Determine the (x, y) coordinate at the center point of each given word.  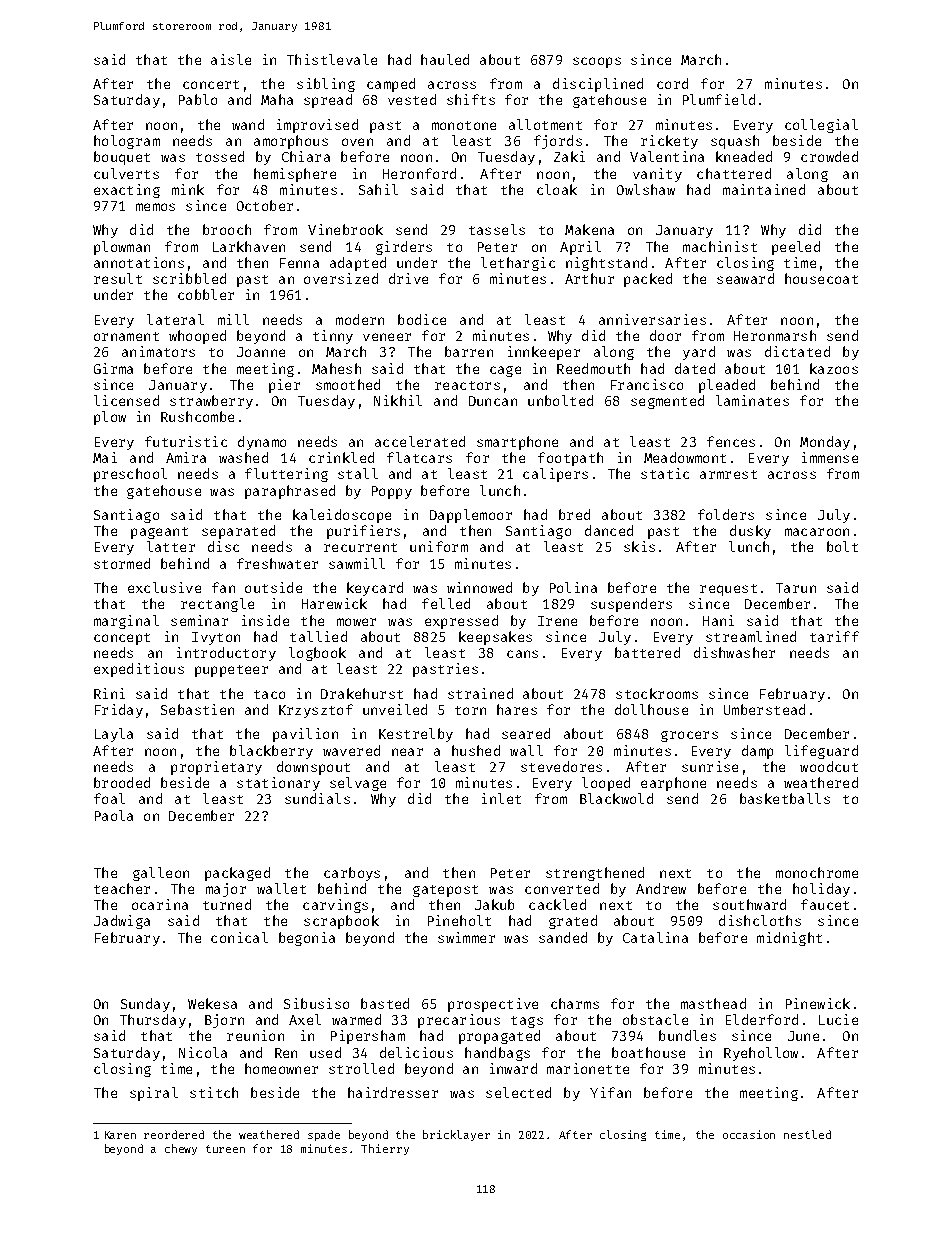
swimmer (466, 937)
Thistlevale (332, 59)
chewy (181, 1149)
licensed (126, 400)
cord (672, 83)
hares (517, 709)
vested (412, 99)
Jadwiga (122, 922)
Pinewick (818, 1003)
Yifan (610, 1092)
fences (731, 441)
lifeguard (821, 752)
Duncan (493, 401)
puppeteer (231, 671)
